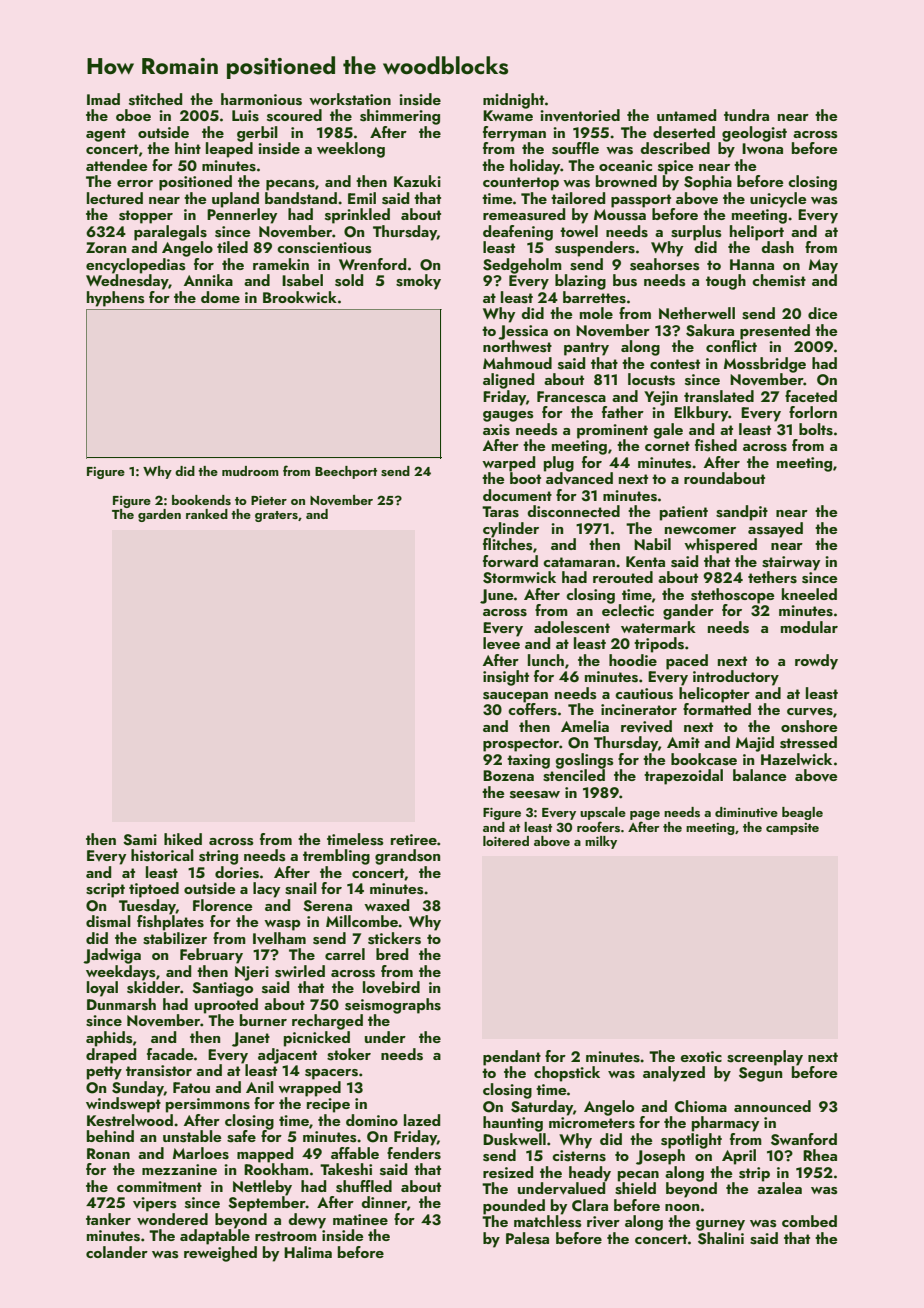  What do you see at coordinates (120, 973) in the document?
I see `weekdays` at bounding box center [120, 973].
